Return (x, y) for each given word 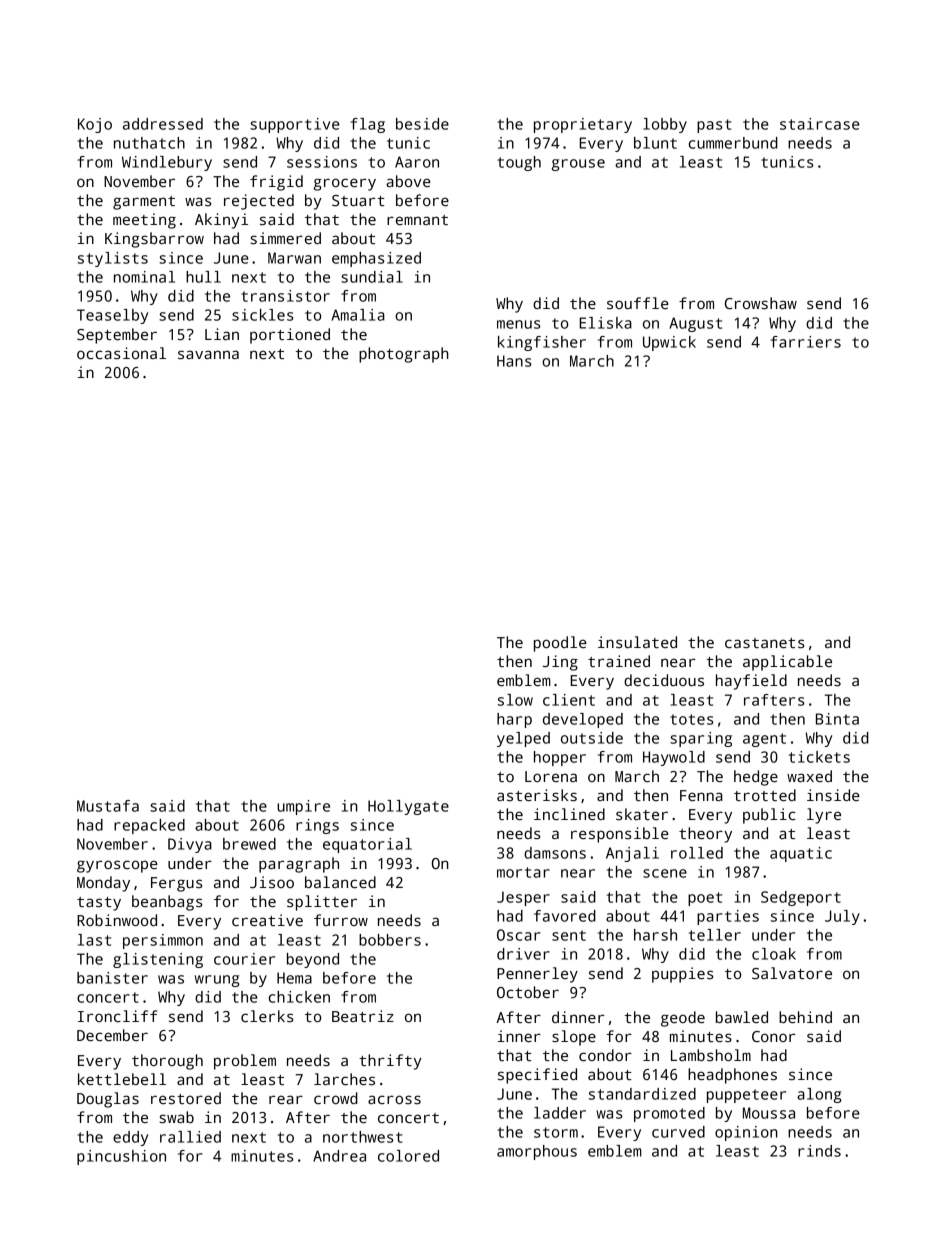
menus (519, 324)
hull (203, 277)
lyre (824, 816)
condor (605, 1055)
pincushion (121, 1157)
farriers (805, 342)
